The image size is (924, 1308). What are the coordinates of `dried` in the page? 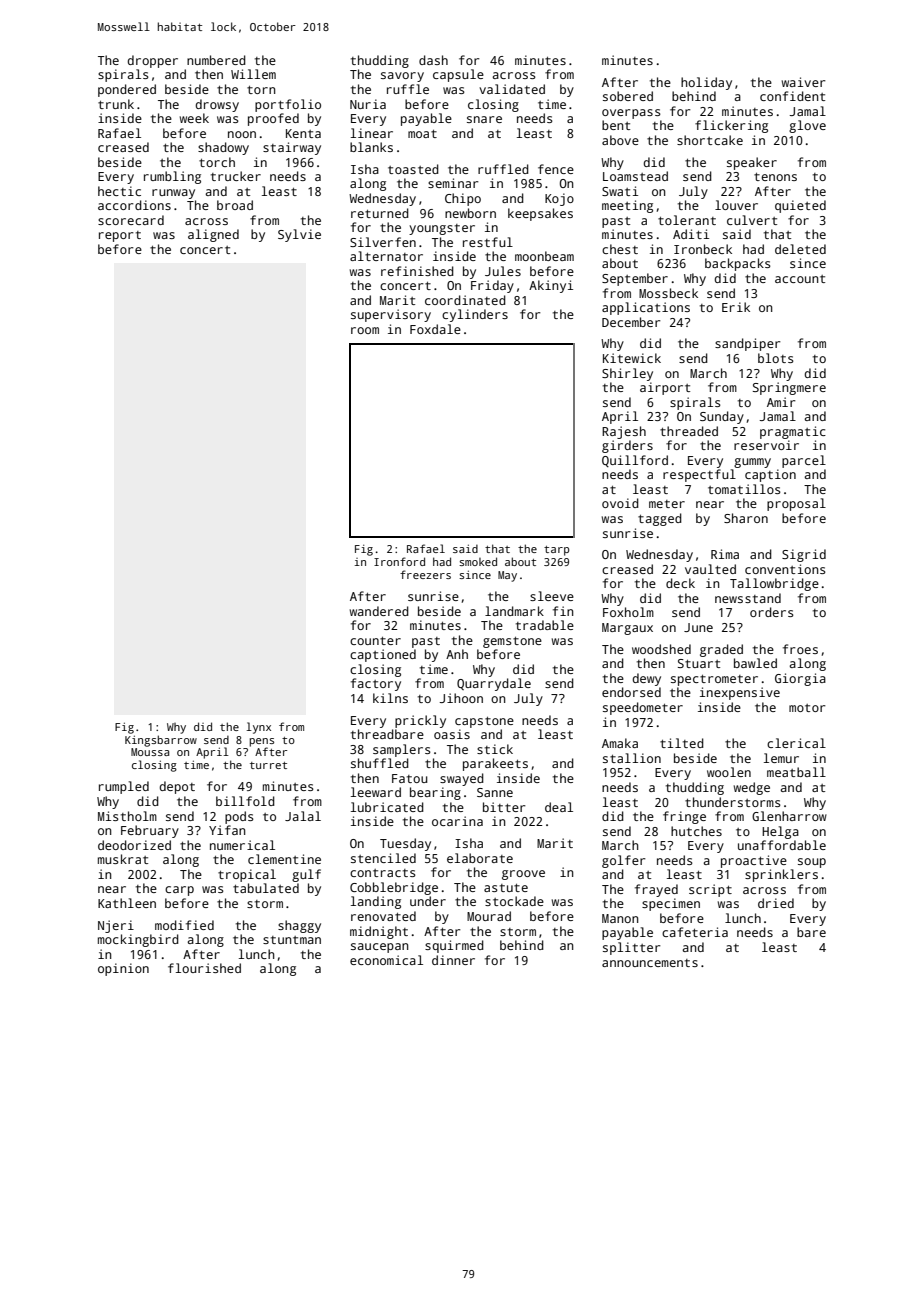 It's located at (776, 903).
